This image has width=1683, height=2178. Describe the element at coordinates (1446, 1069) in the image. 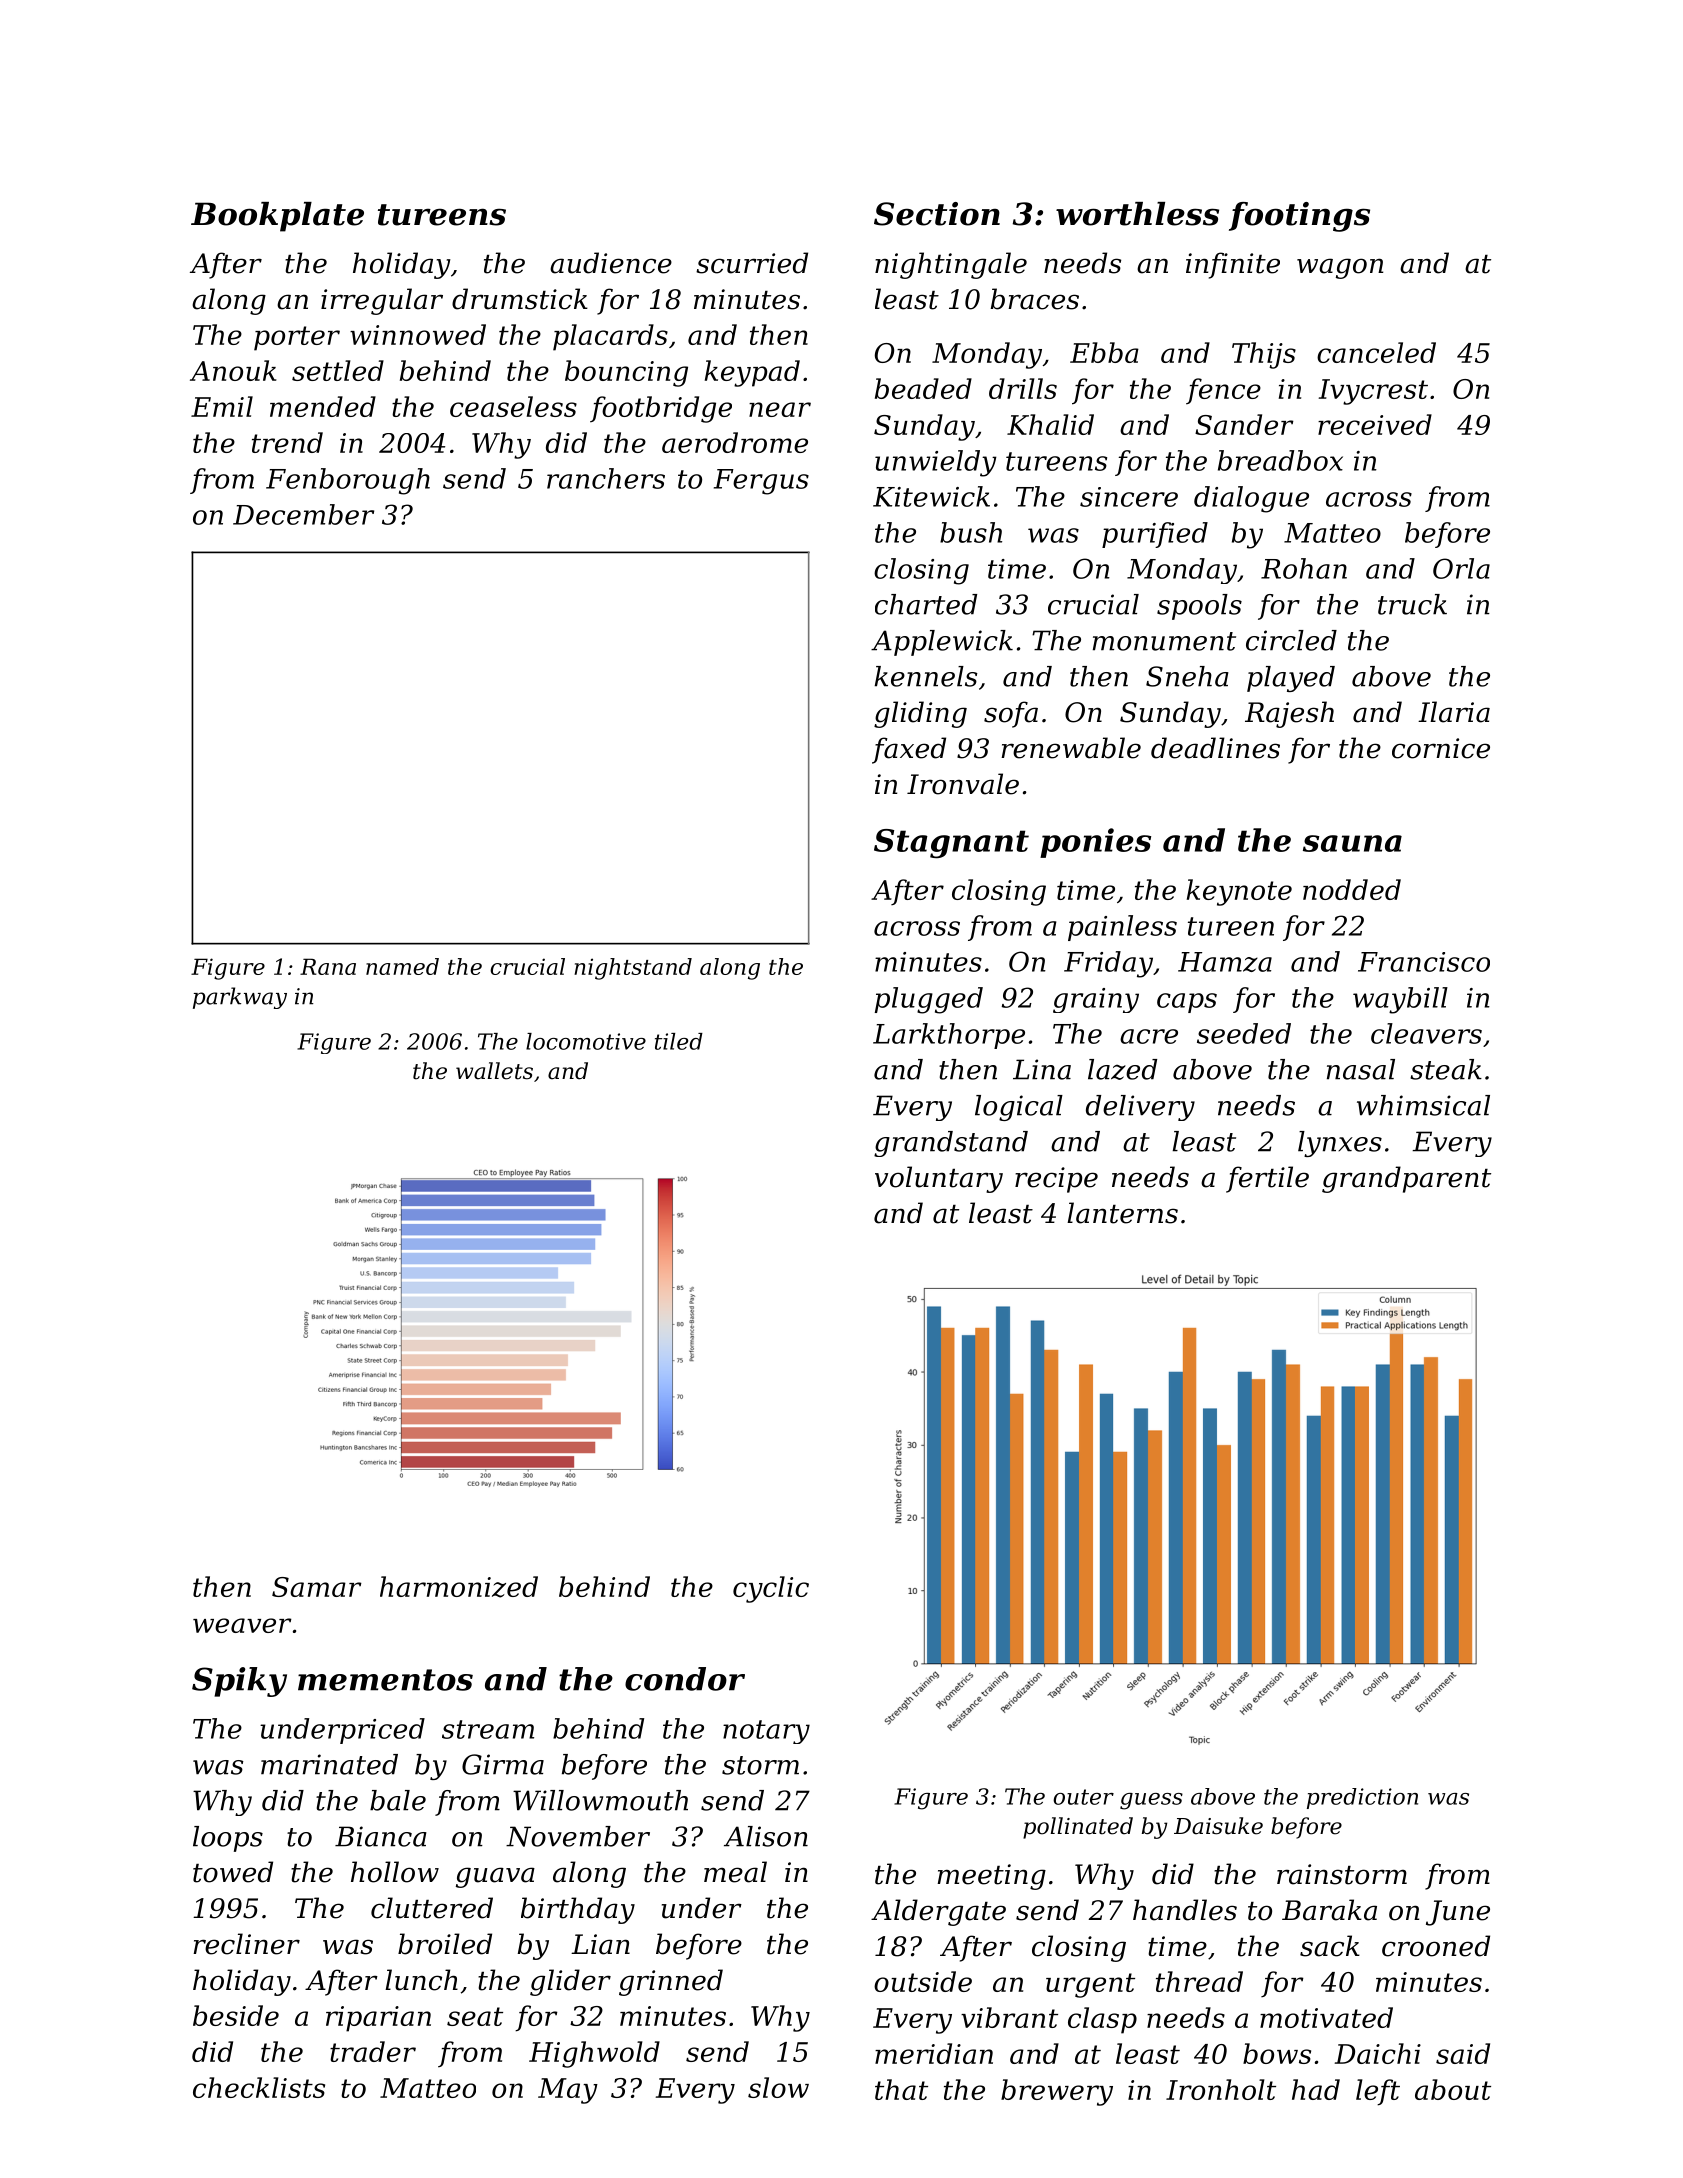

I see `steak` at that location.
